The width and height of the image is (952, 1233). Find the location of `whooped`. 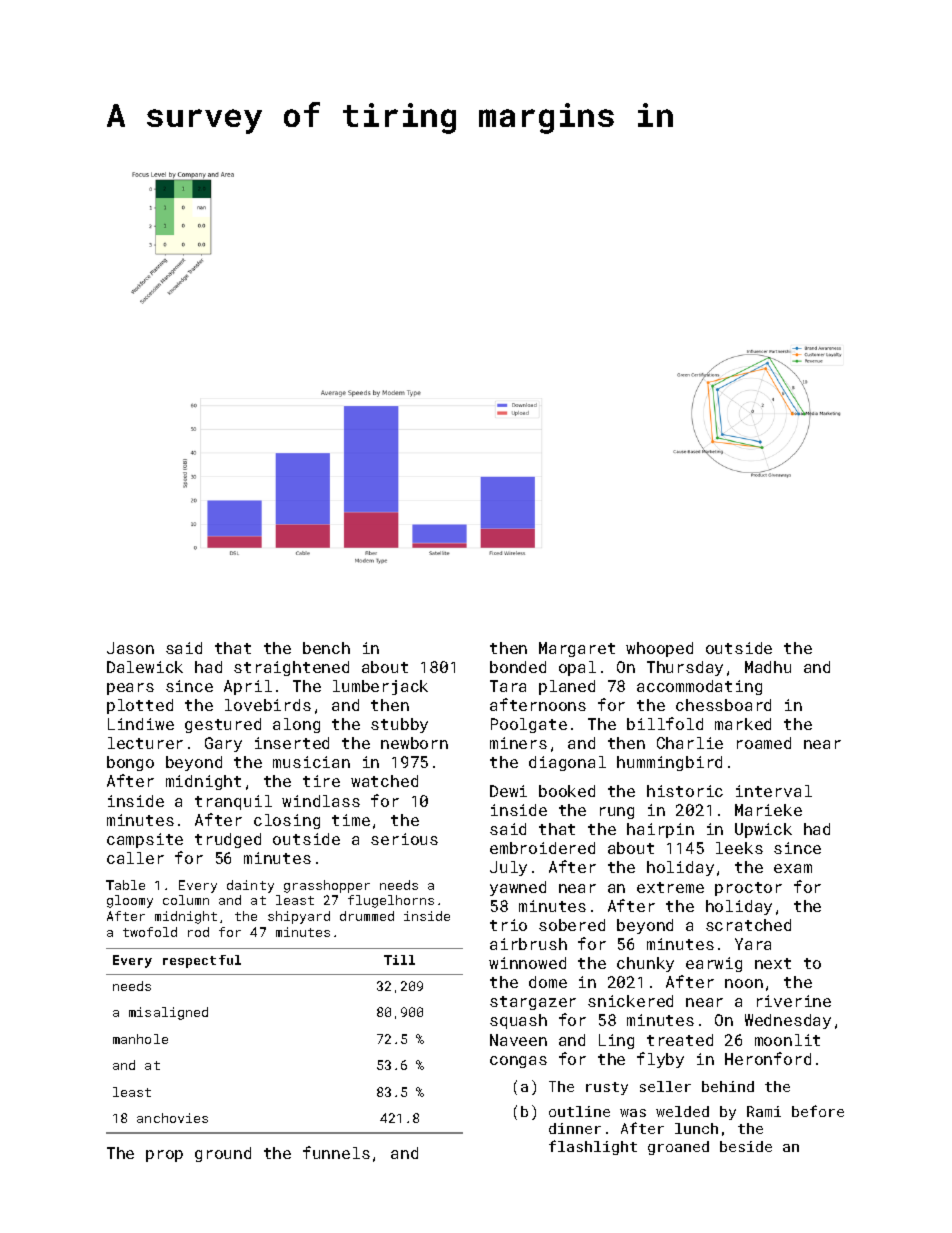

whooped is located at coordinates (659, 649).
